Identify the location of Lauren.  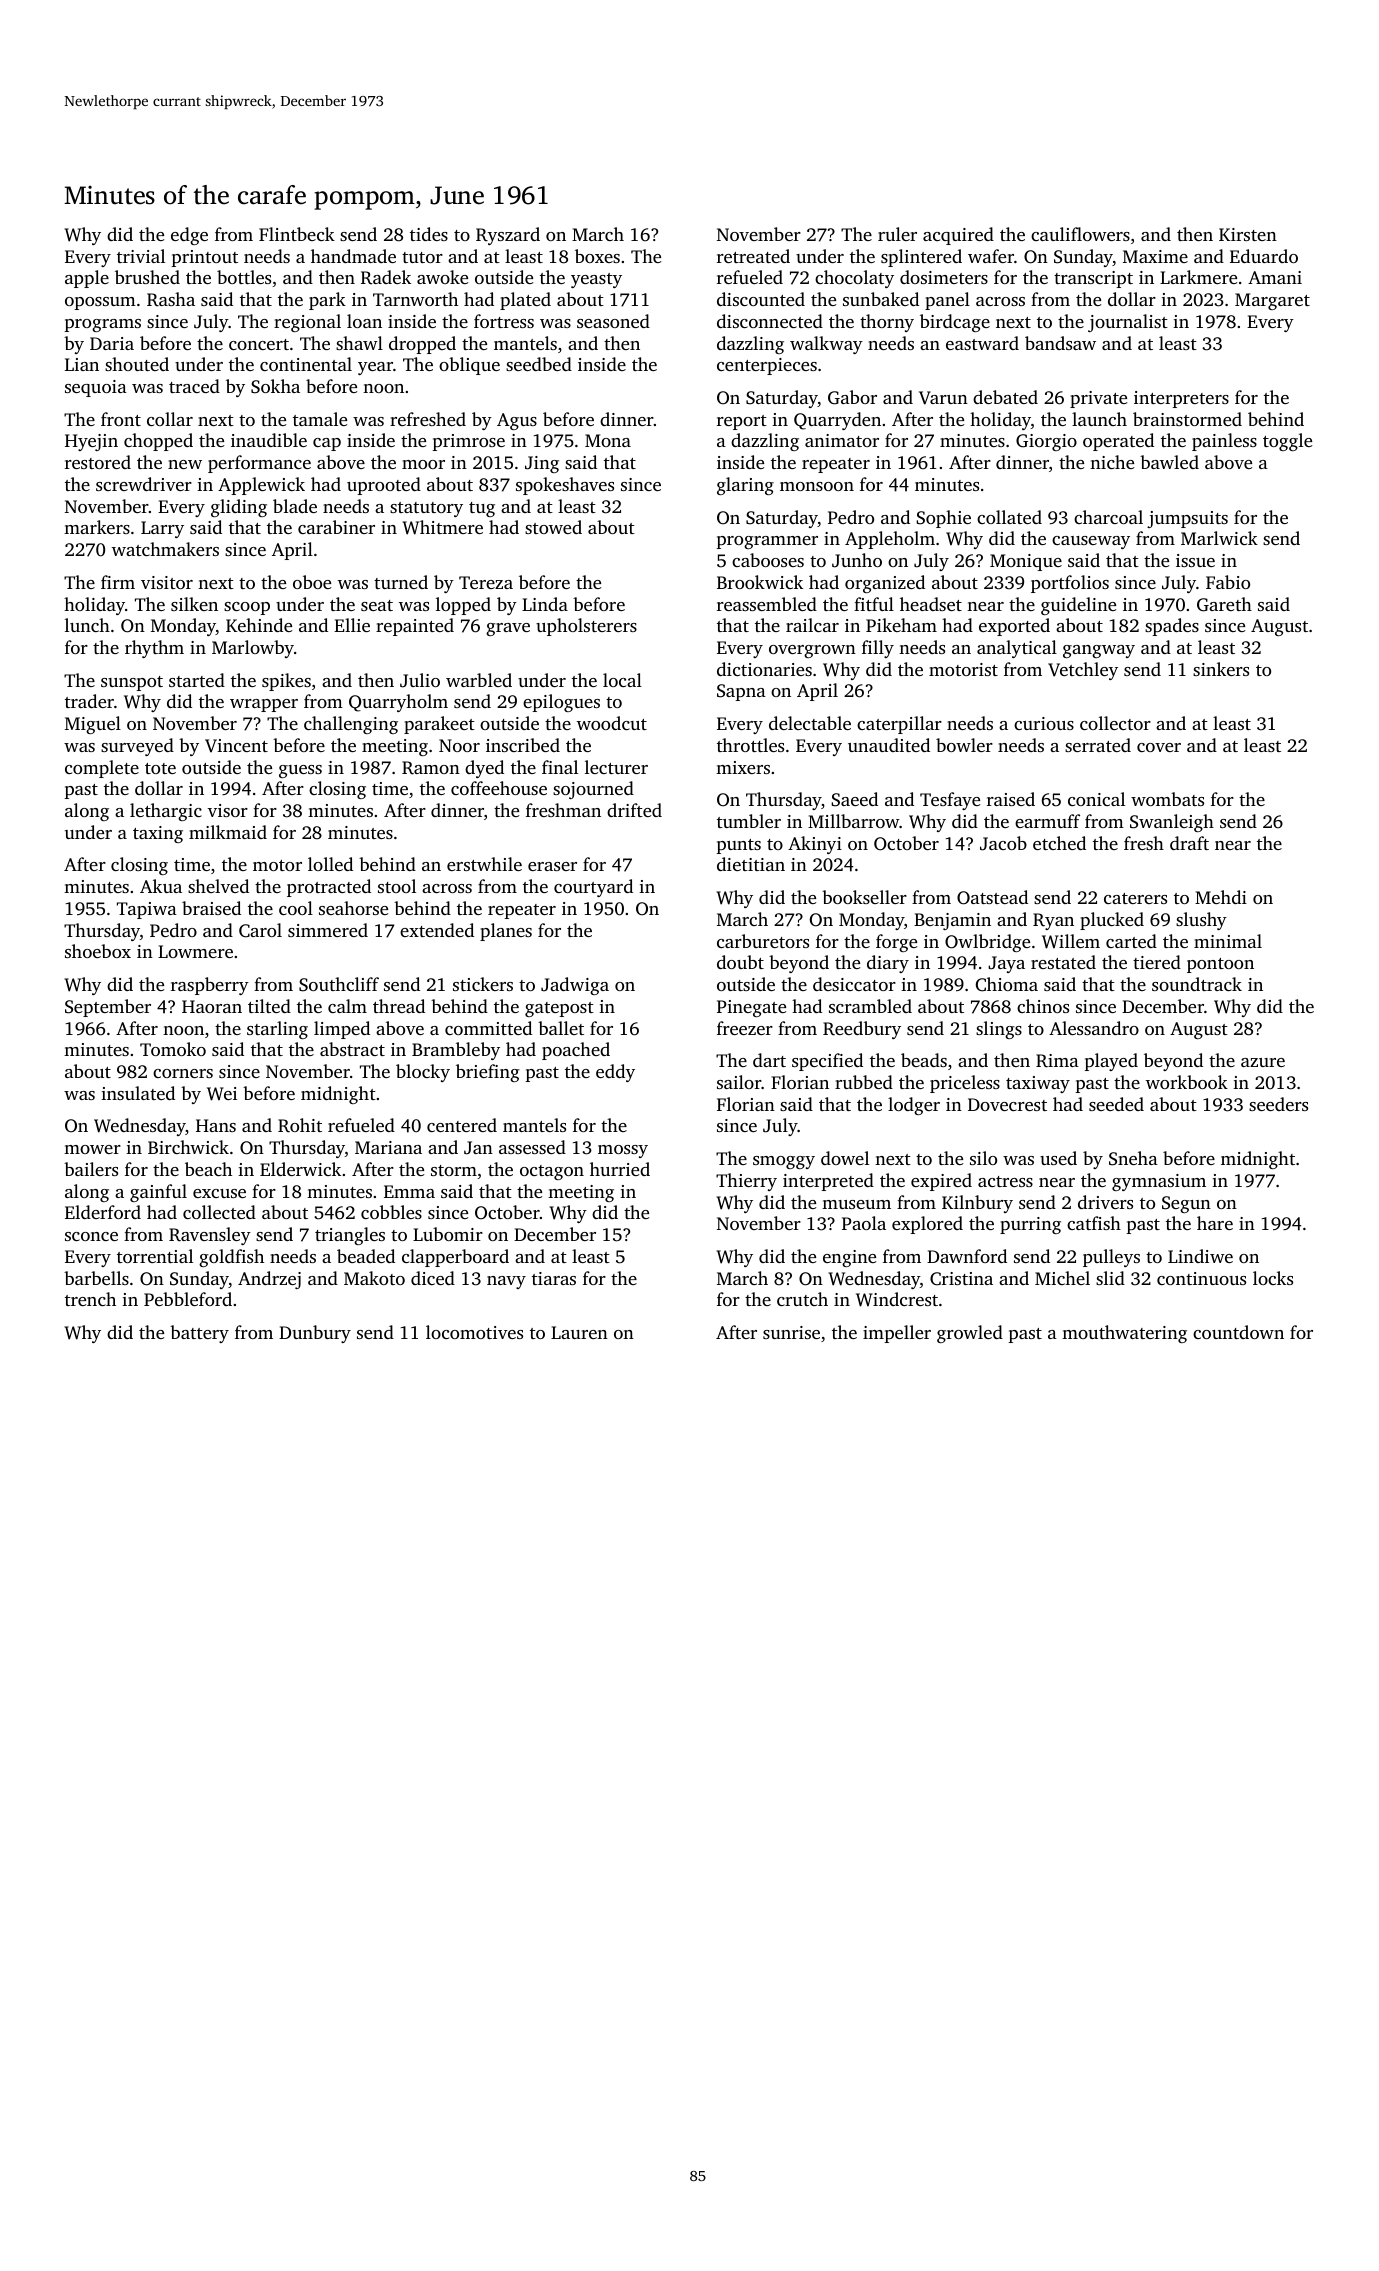
(579, 1332).
